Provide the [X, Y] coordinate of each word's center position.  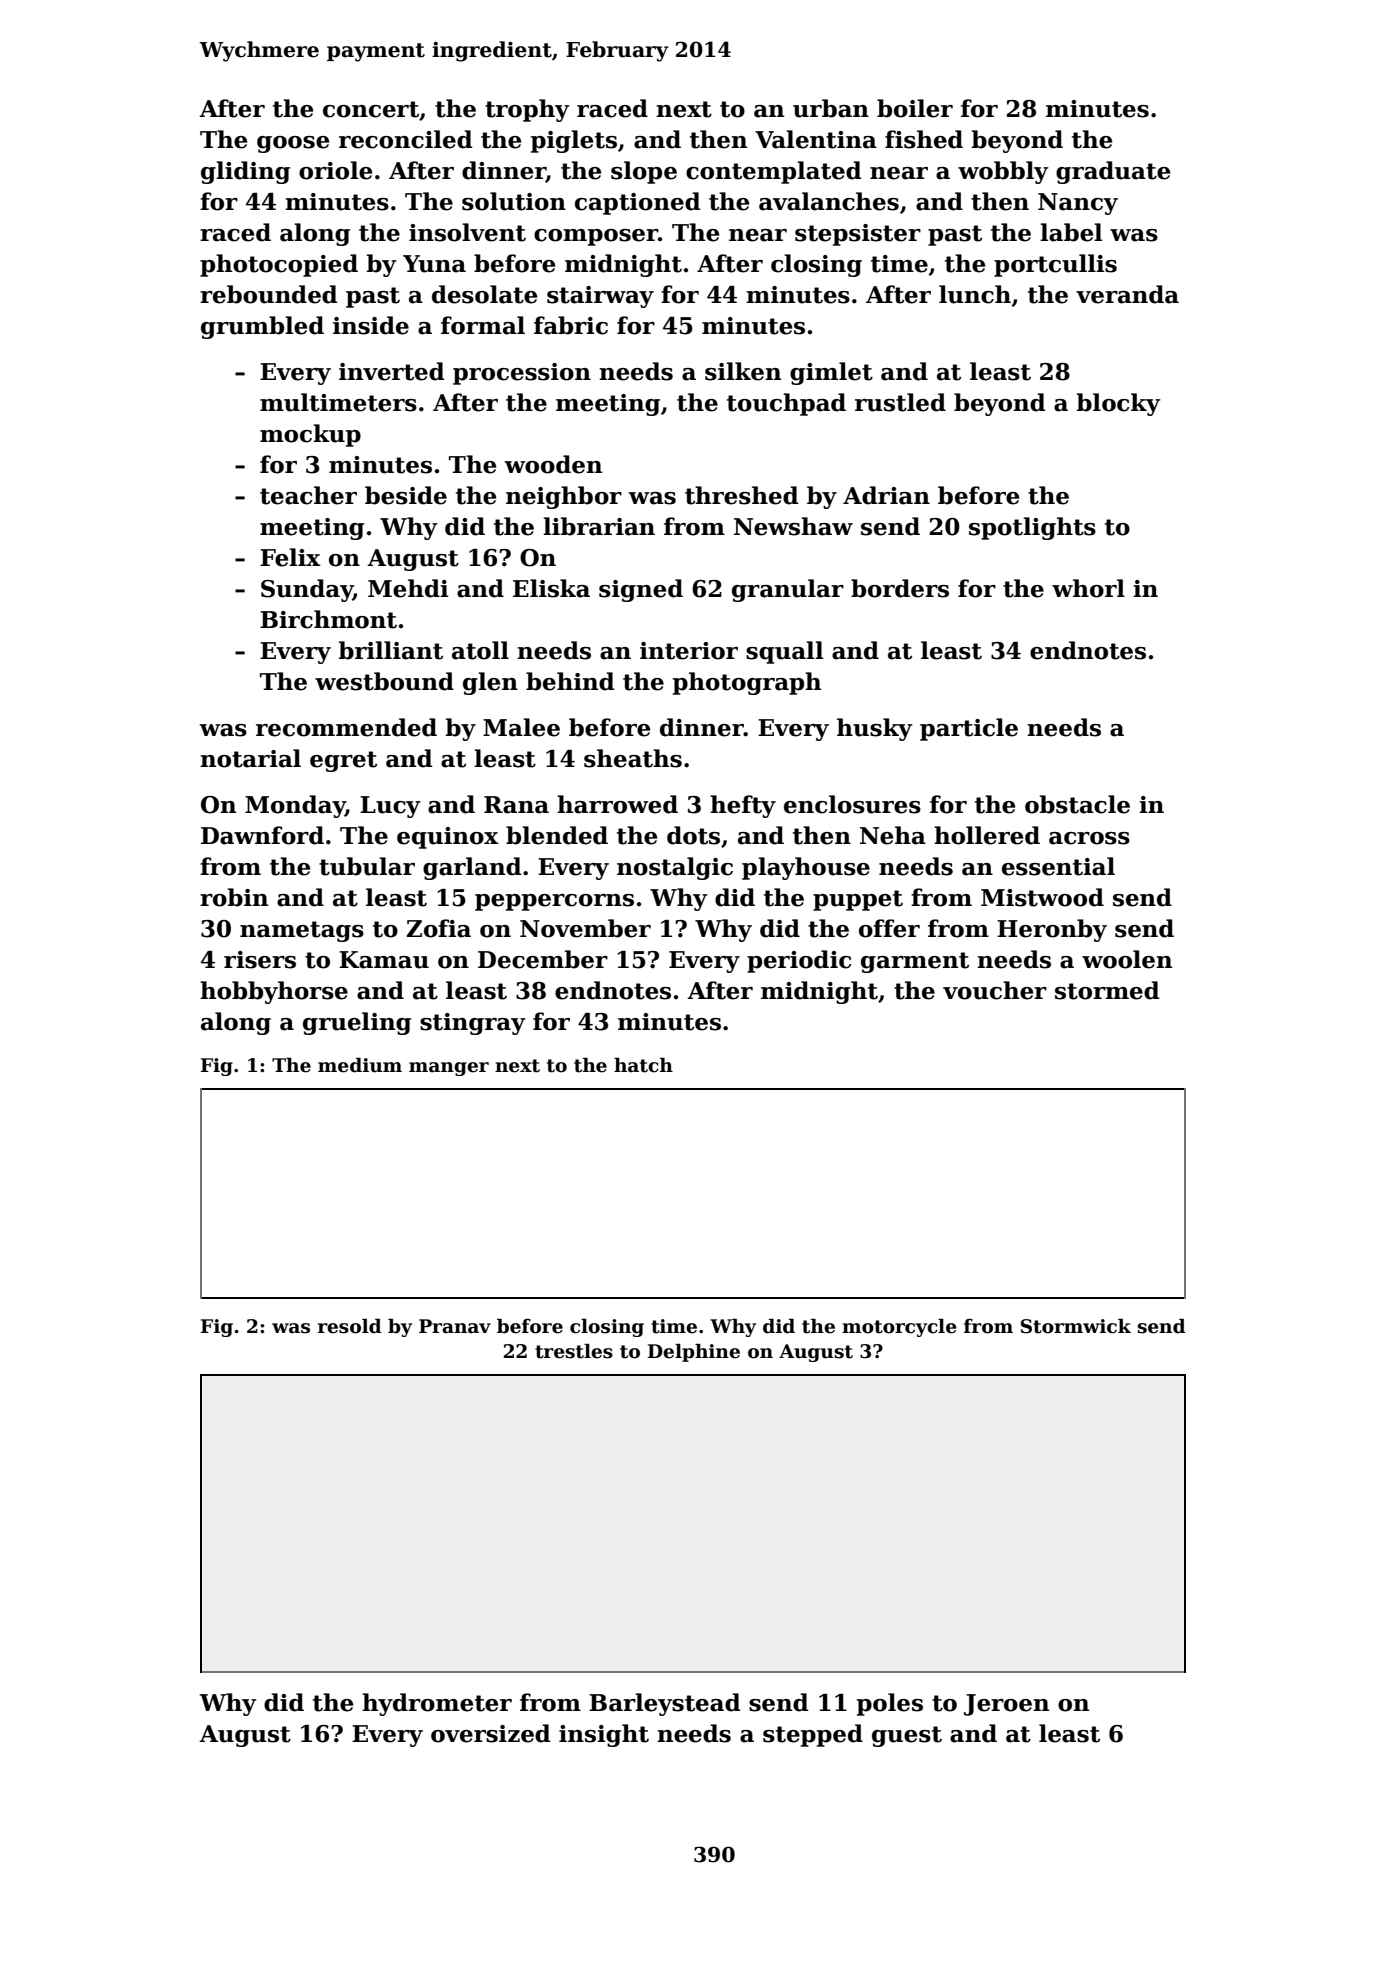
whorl [1088, 588]
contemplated [774, 172]
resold [350, 1326]
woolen [1127, 959]
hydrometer [437, 1704]
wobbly [1003, 172]
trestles [574, 1351]
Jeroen [1006, 1705]
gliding [245, 172]
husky [874, 729]
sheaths [633, 758]
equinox [448, 838]
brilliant [391, 650]
